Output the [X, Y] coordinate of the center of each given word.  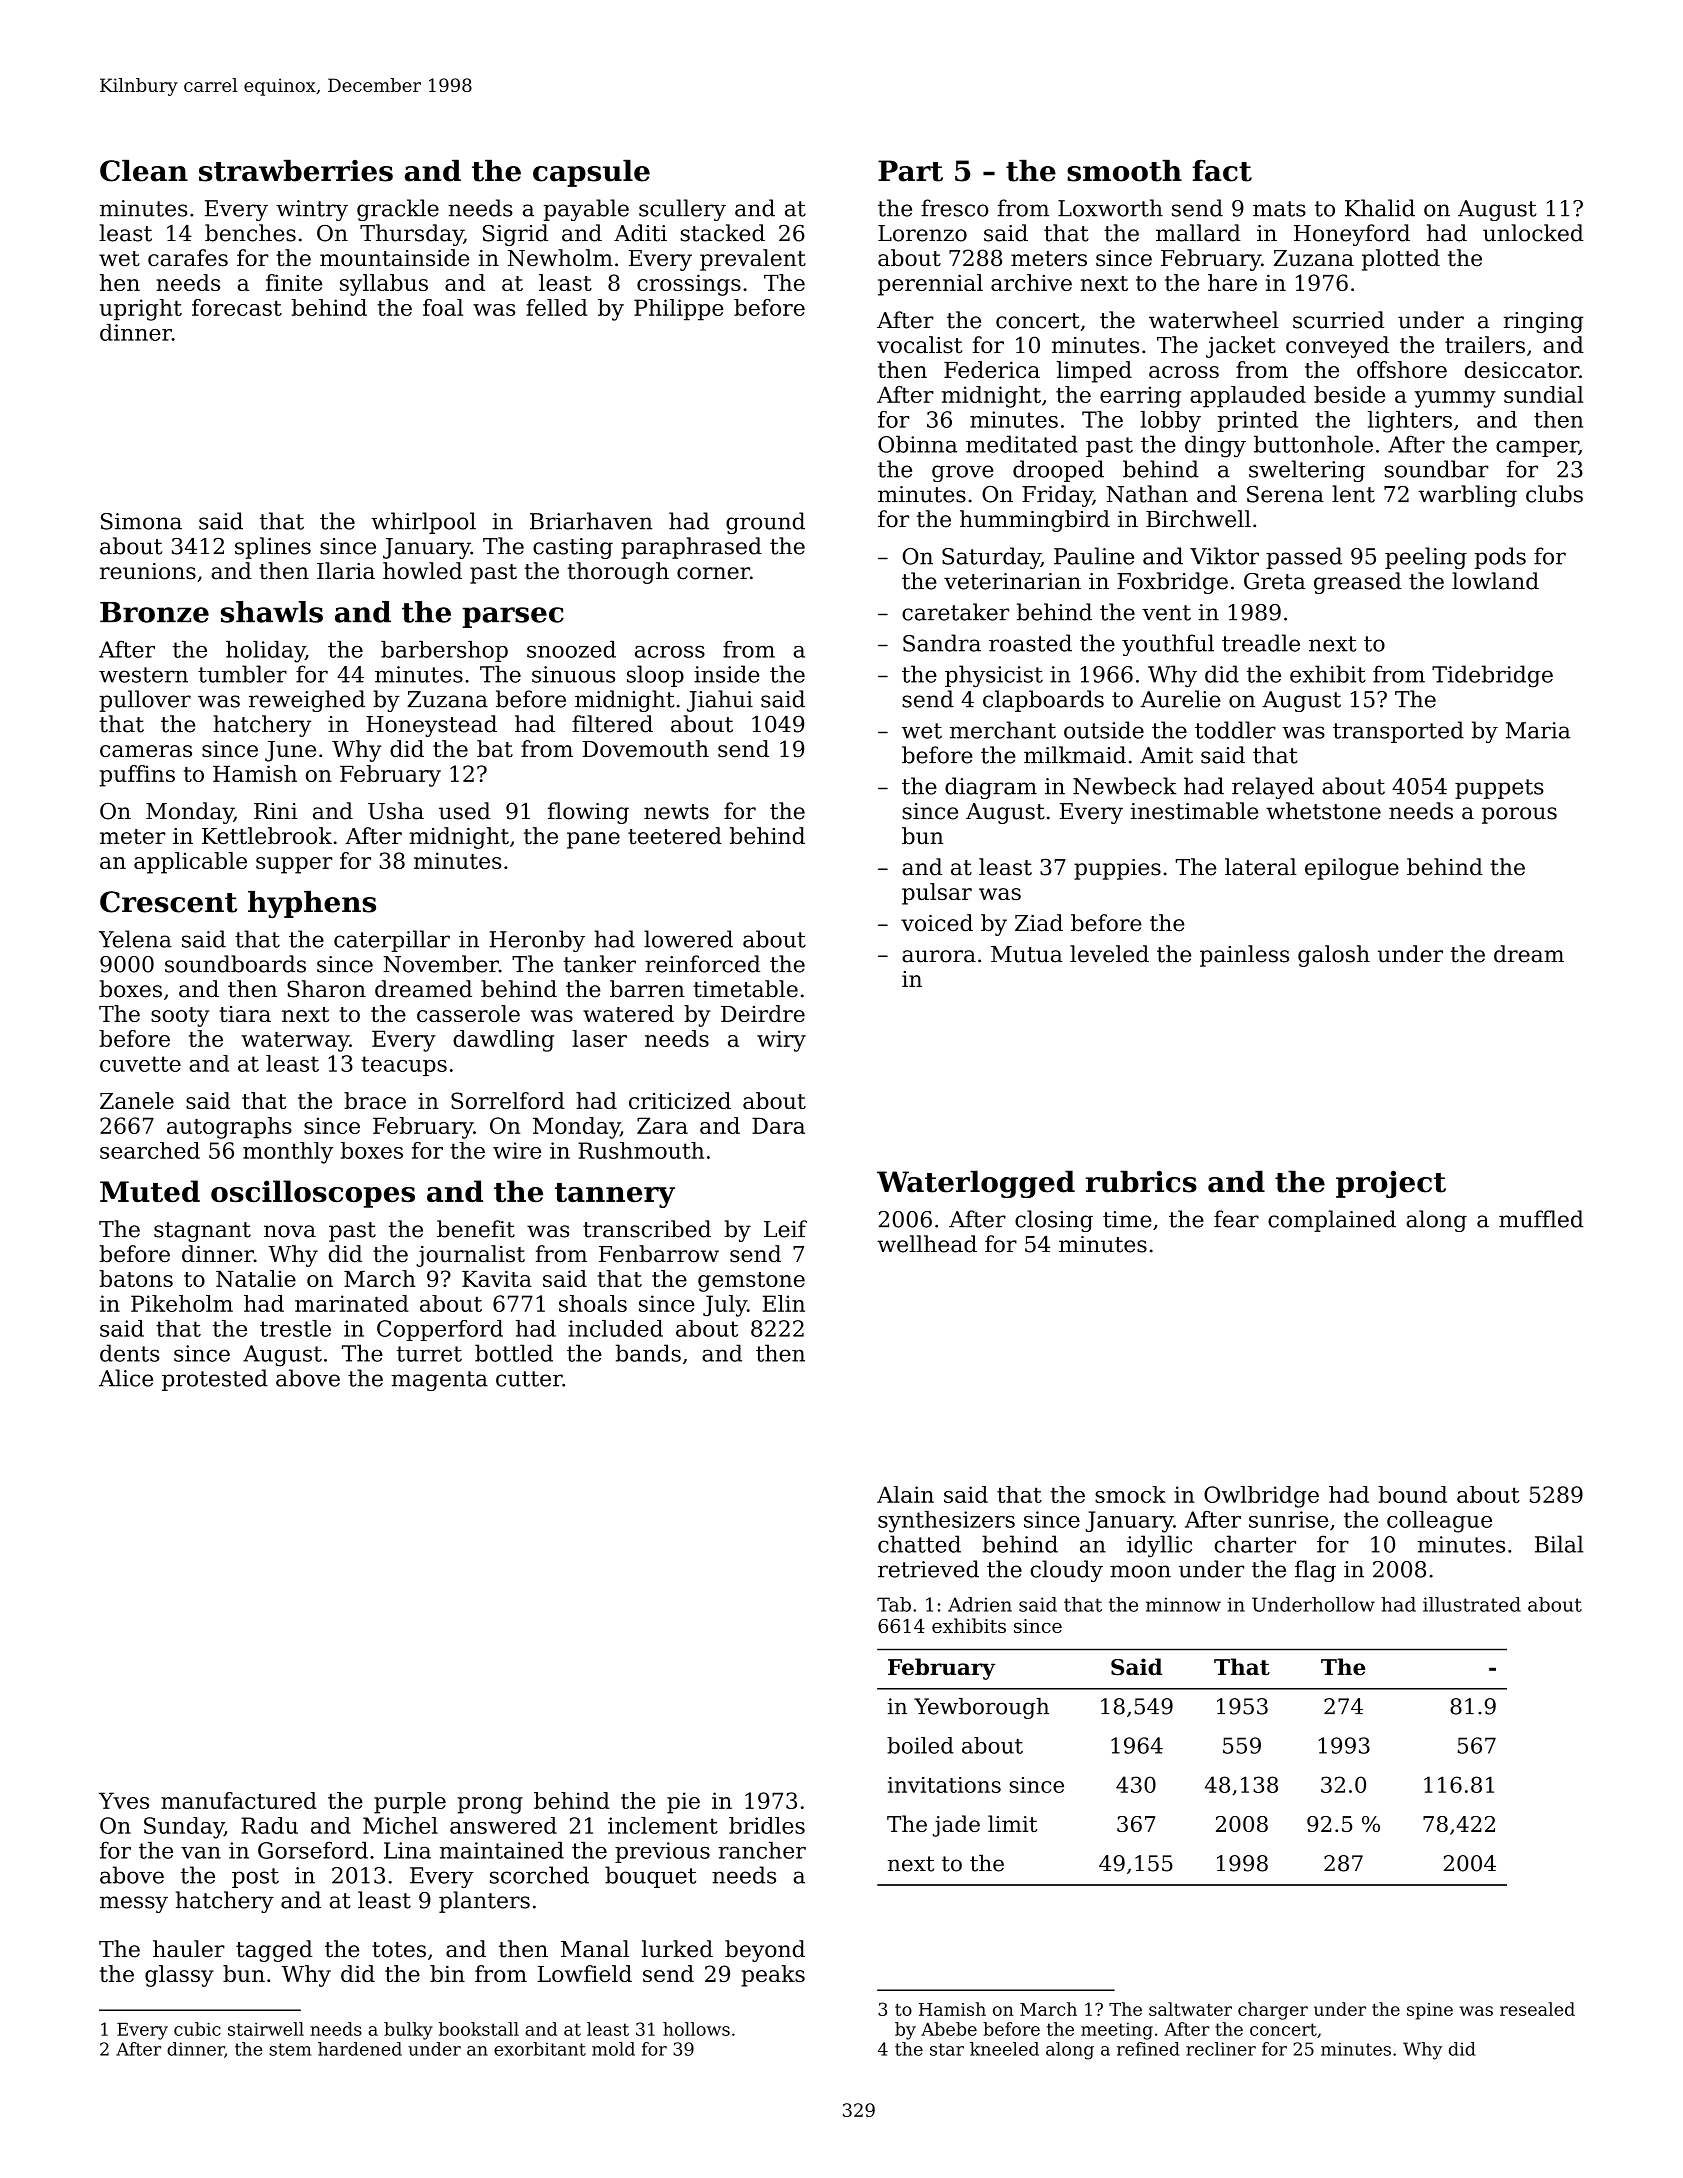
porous [1519, 815]
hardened [360, 2049]
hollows [696, 2029]
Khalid [1380, 208]
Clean [144, 171]
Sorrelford [508, 1100]
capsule [591, 173]
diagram [991, 788]
